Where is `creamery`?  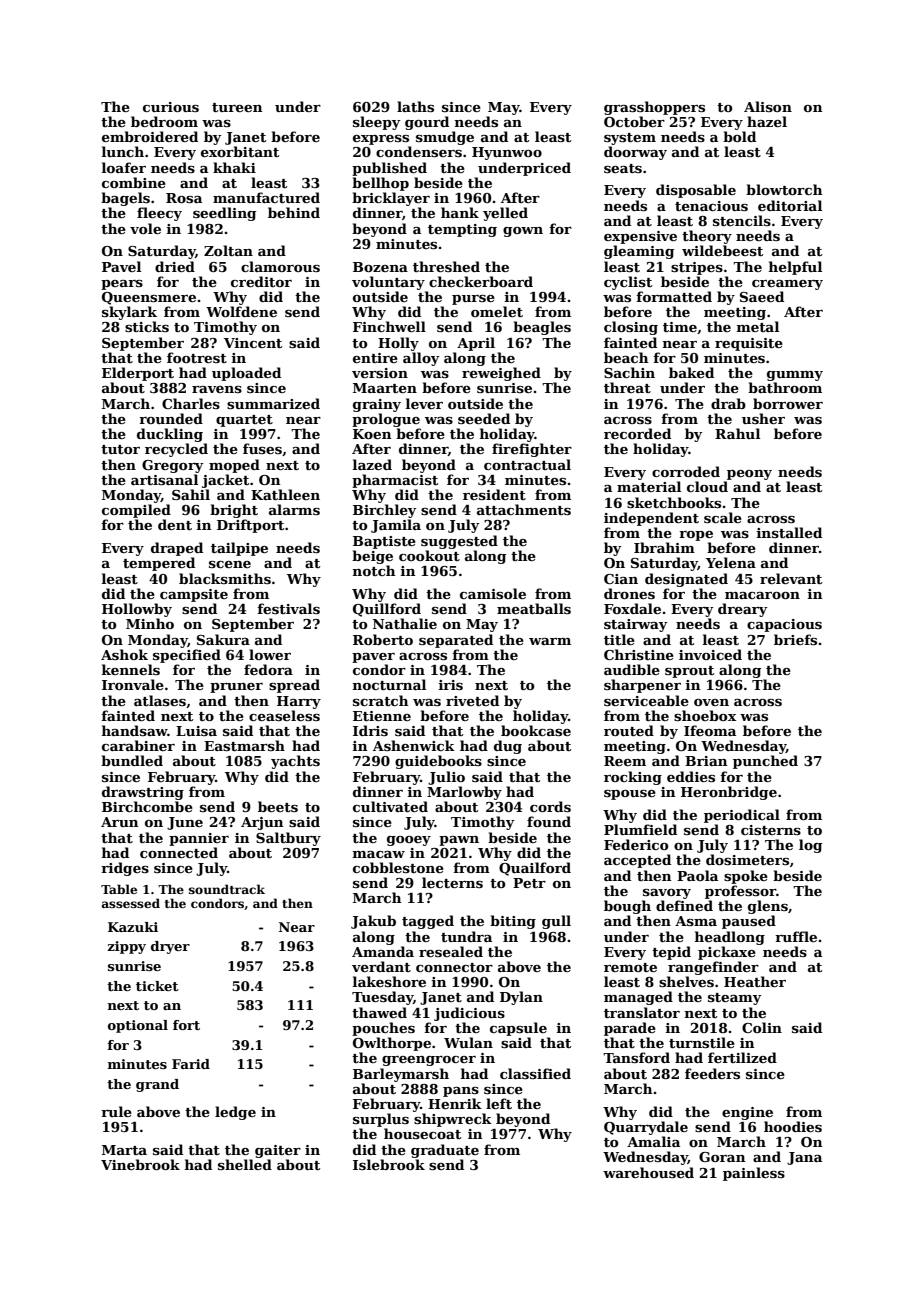
creamery is located at coordinates (787, 285).
